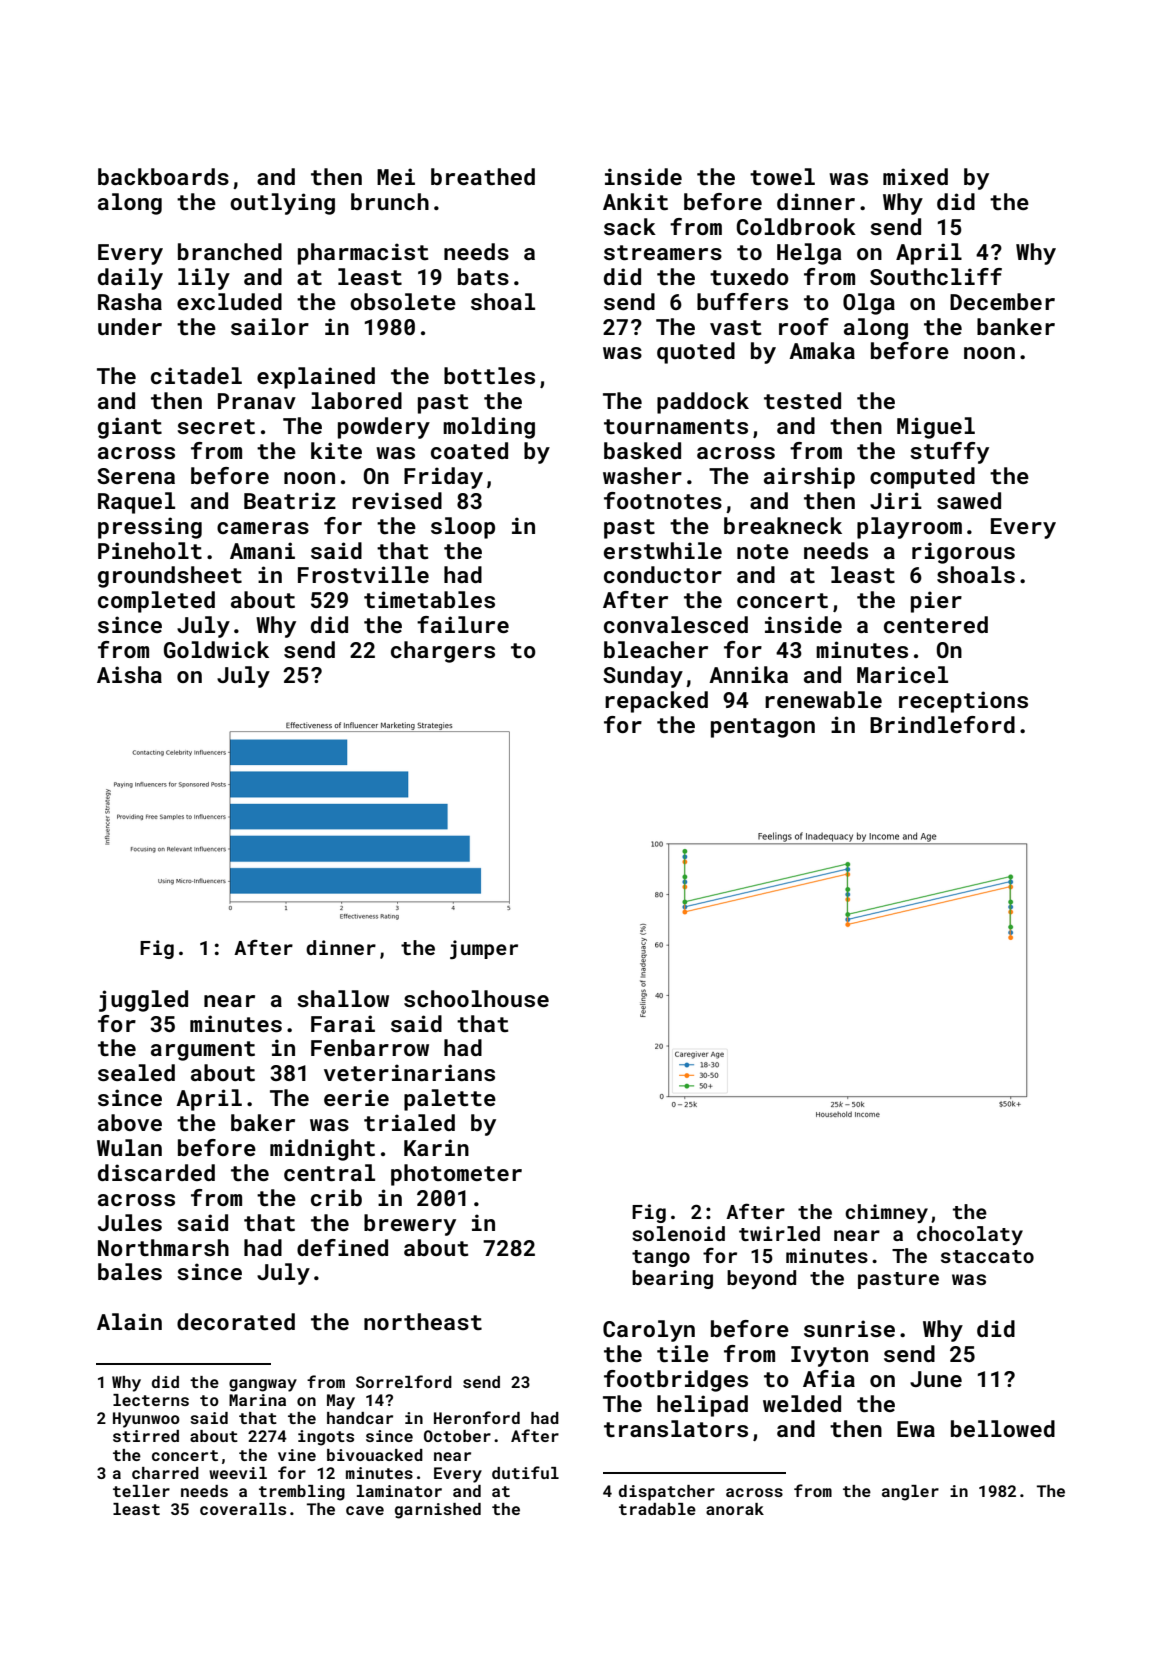 This screenshot has height=1654, width=1165. What do you see at coordinates (735, 327) in the screenshot?
I see `vast` at bounding box center [735, 327].
